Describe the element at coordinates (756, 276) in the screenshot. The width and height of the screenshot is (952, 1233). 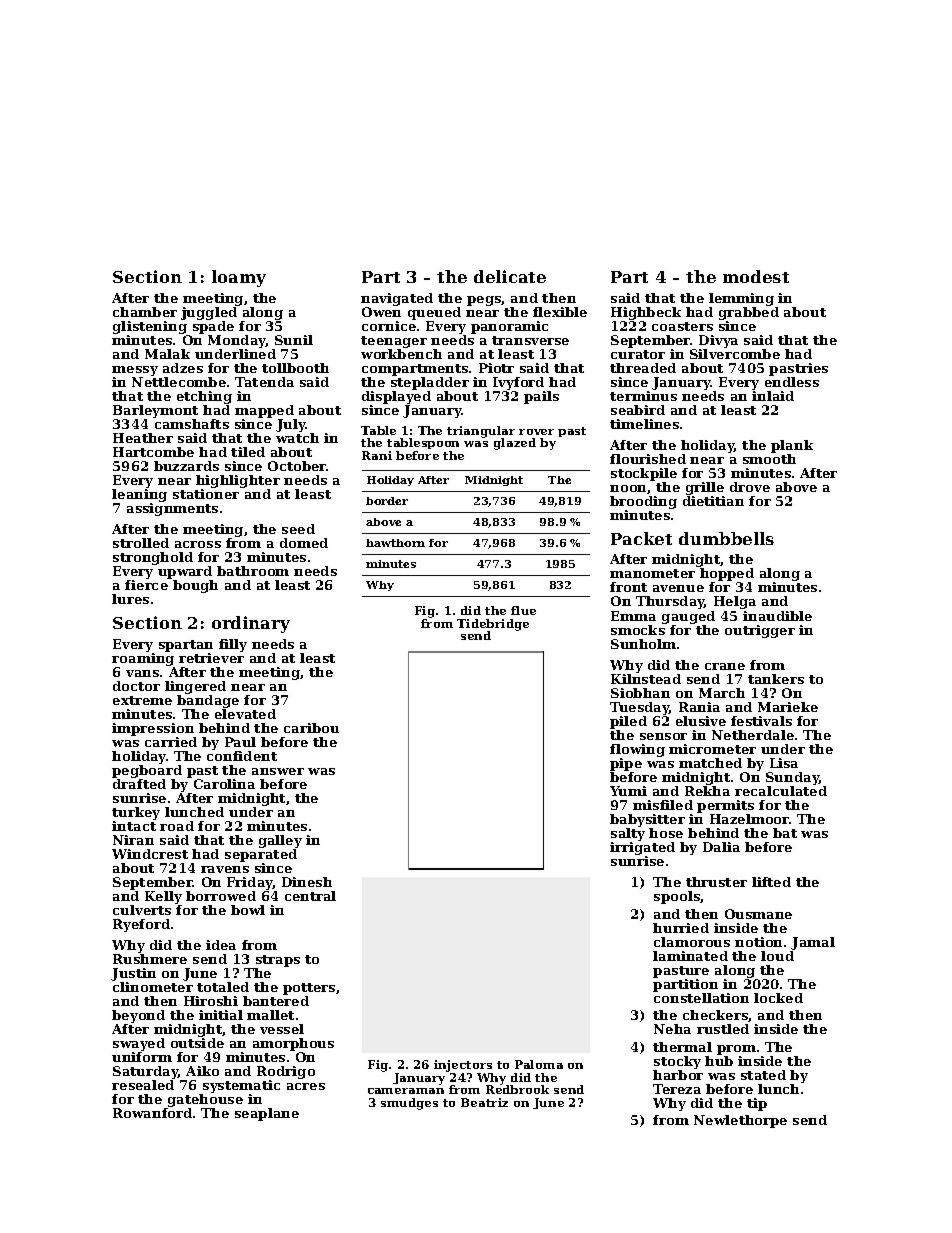
I see `modest` at that location.
